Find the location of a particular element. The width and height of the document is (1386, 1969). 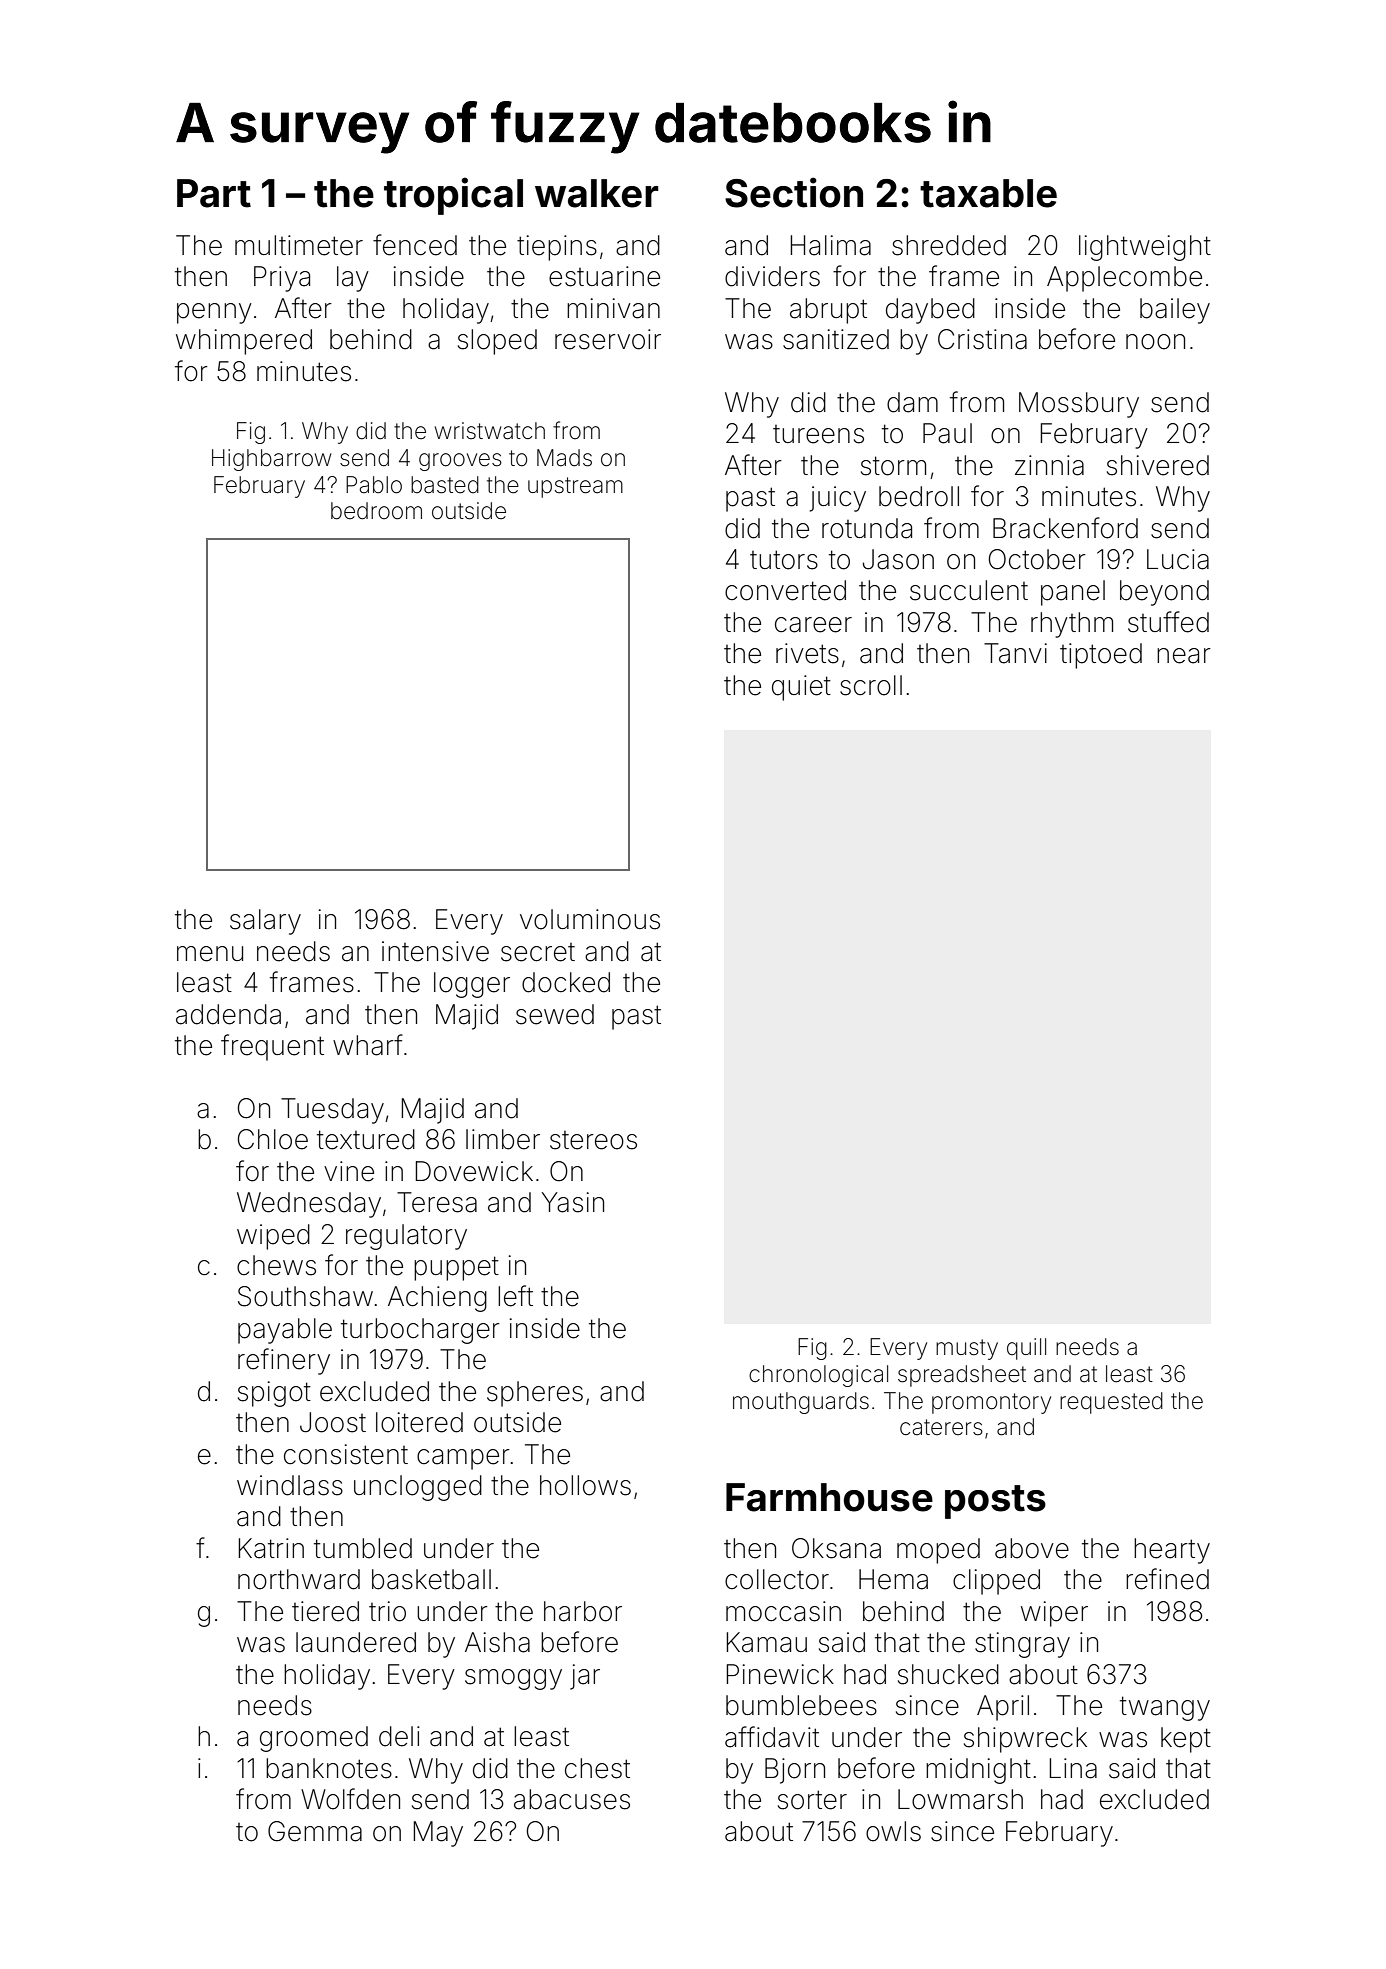

shredded is located at coordinates (949, 245).
